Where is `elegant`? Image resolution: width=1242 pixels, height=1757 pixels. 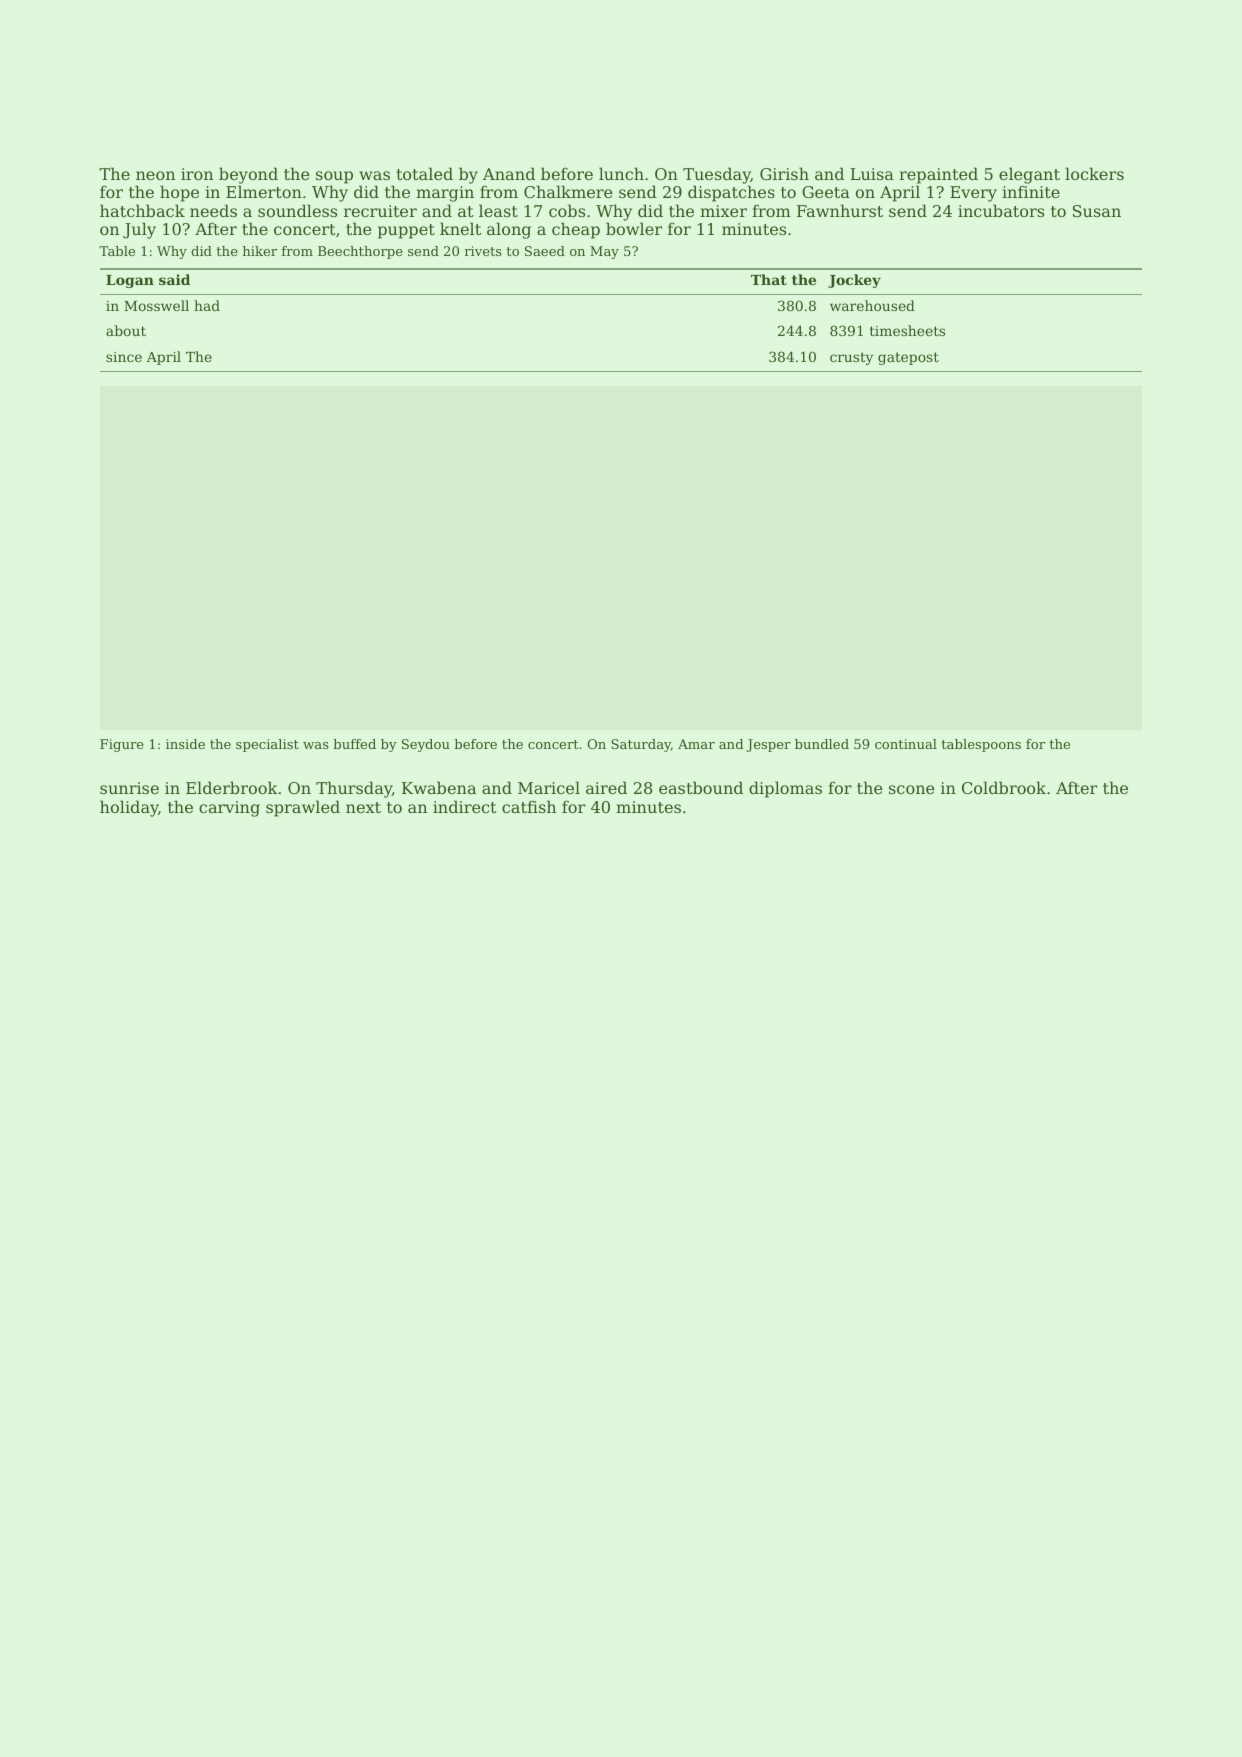 elegant is located at coordinates (1029, 175).
